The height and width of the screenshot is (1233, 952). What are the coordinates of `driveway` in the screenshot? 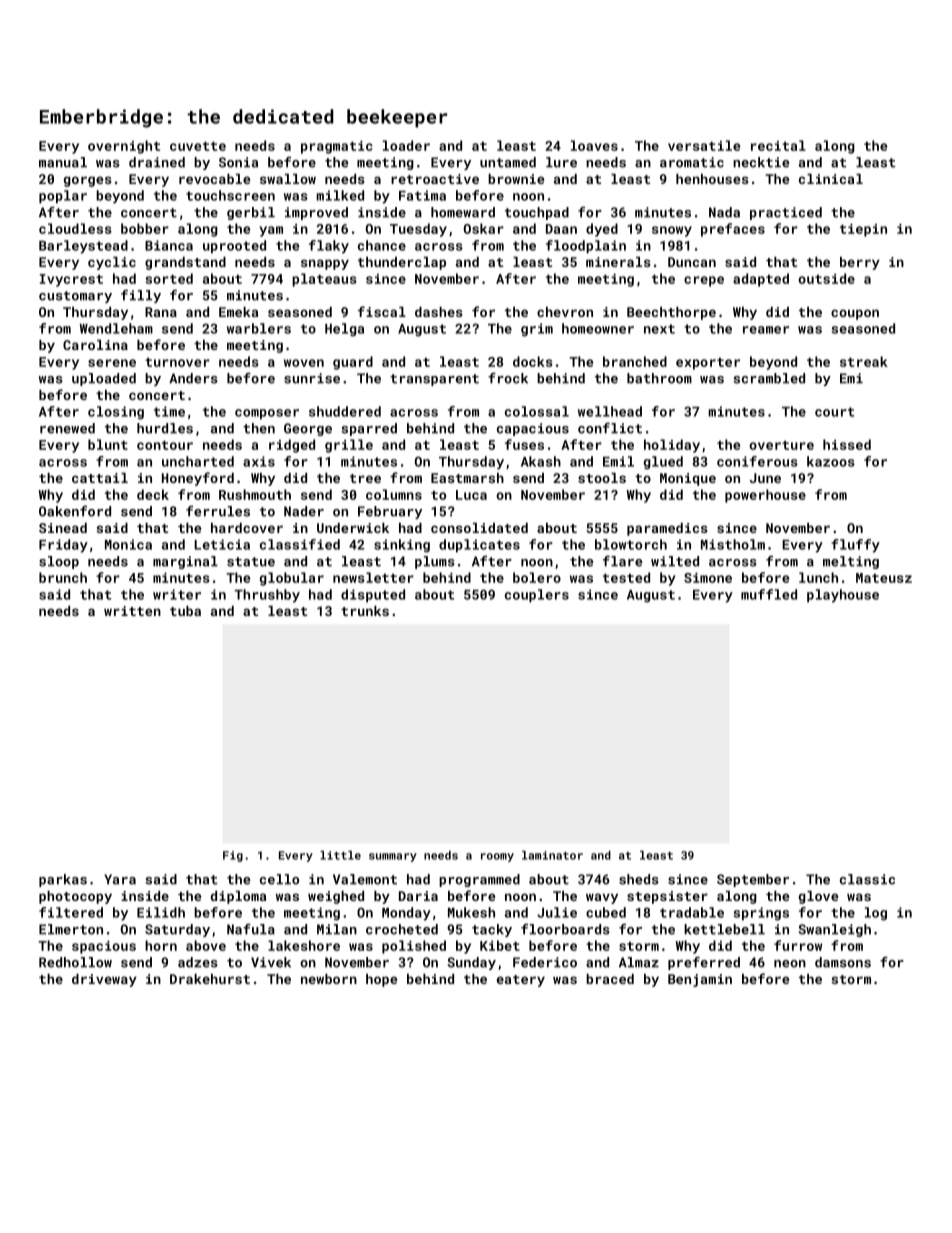 It's located at (104, 980).
